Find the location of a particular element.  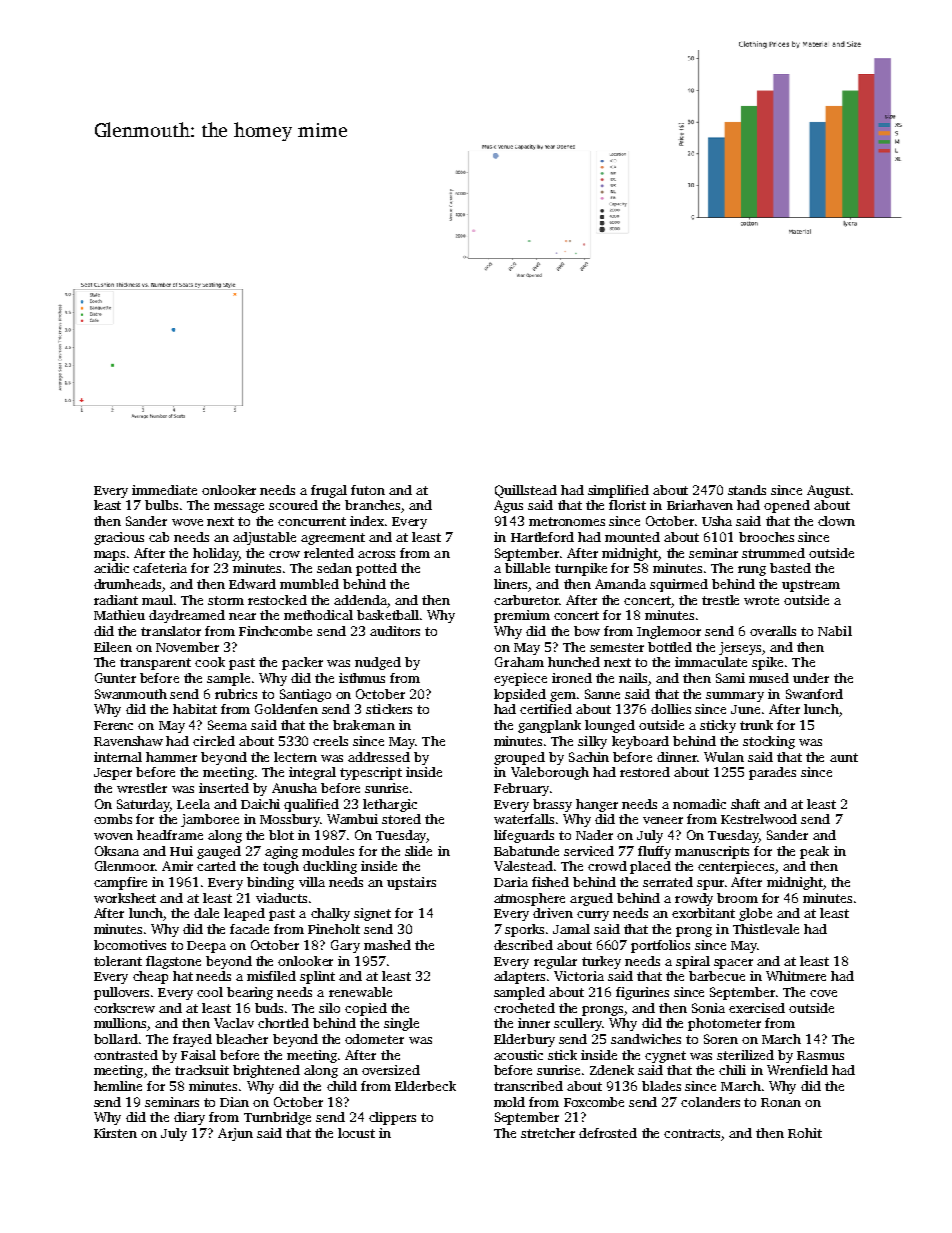

addressed is located at coordinates (379, 757).
